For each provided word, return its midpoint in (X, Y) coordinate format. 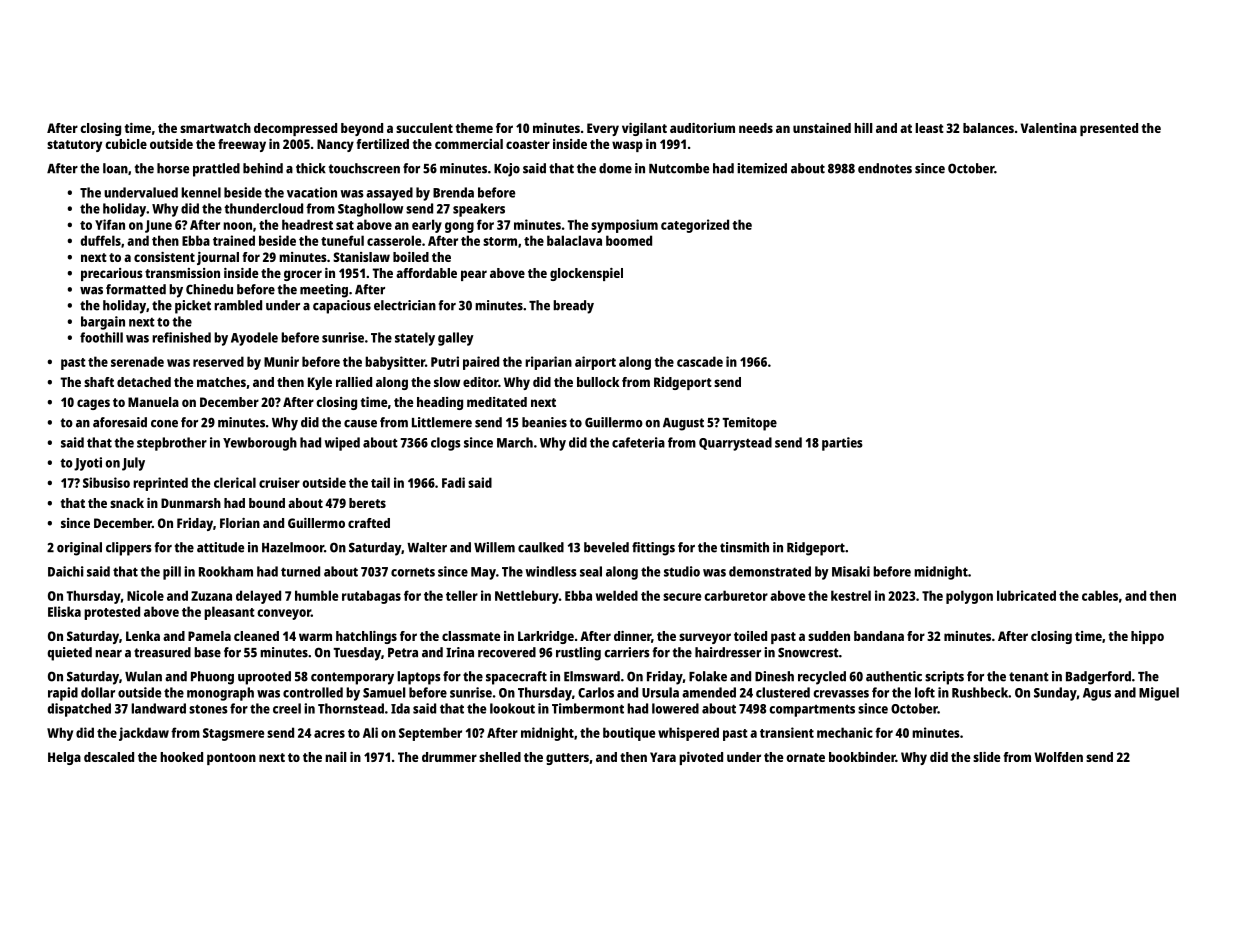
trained (234, 240)
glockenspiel (586, 274)
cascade (700, 361)
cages (93, 404)
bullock (598, 382)
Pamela (209, 636)
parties (842, 444)
